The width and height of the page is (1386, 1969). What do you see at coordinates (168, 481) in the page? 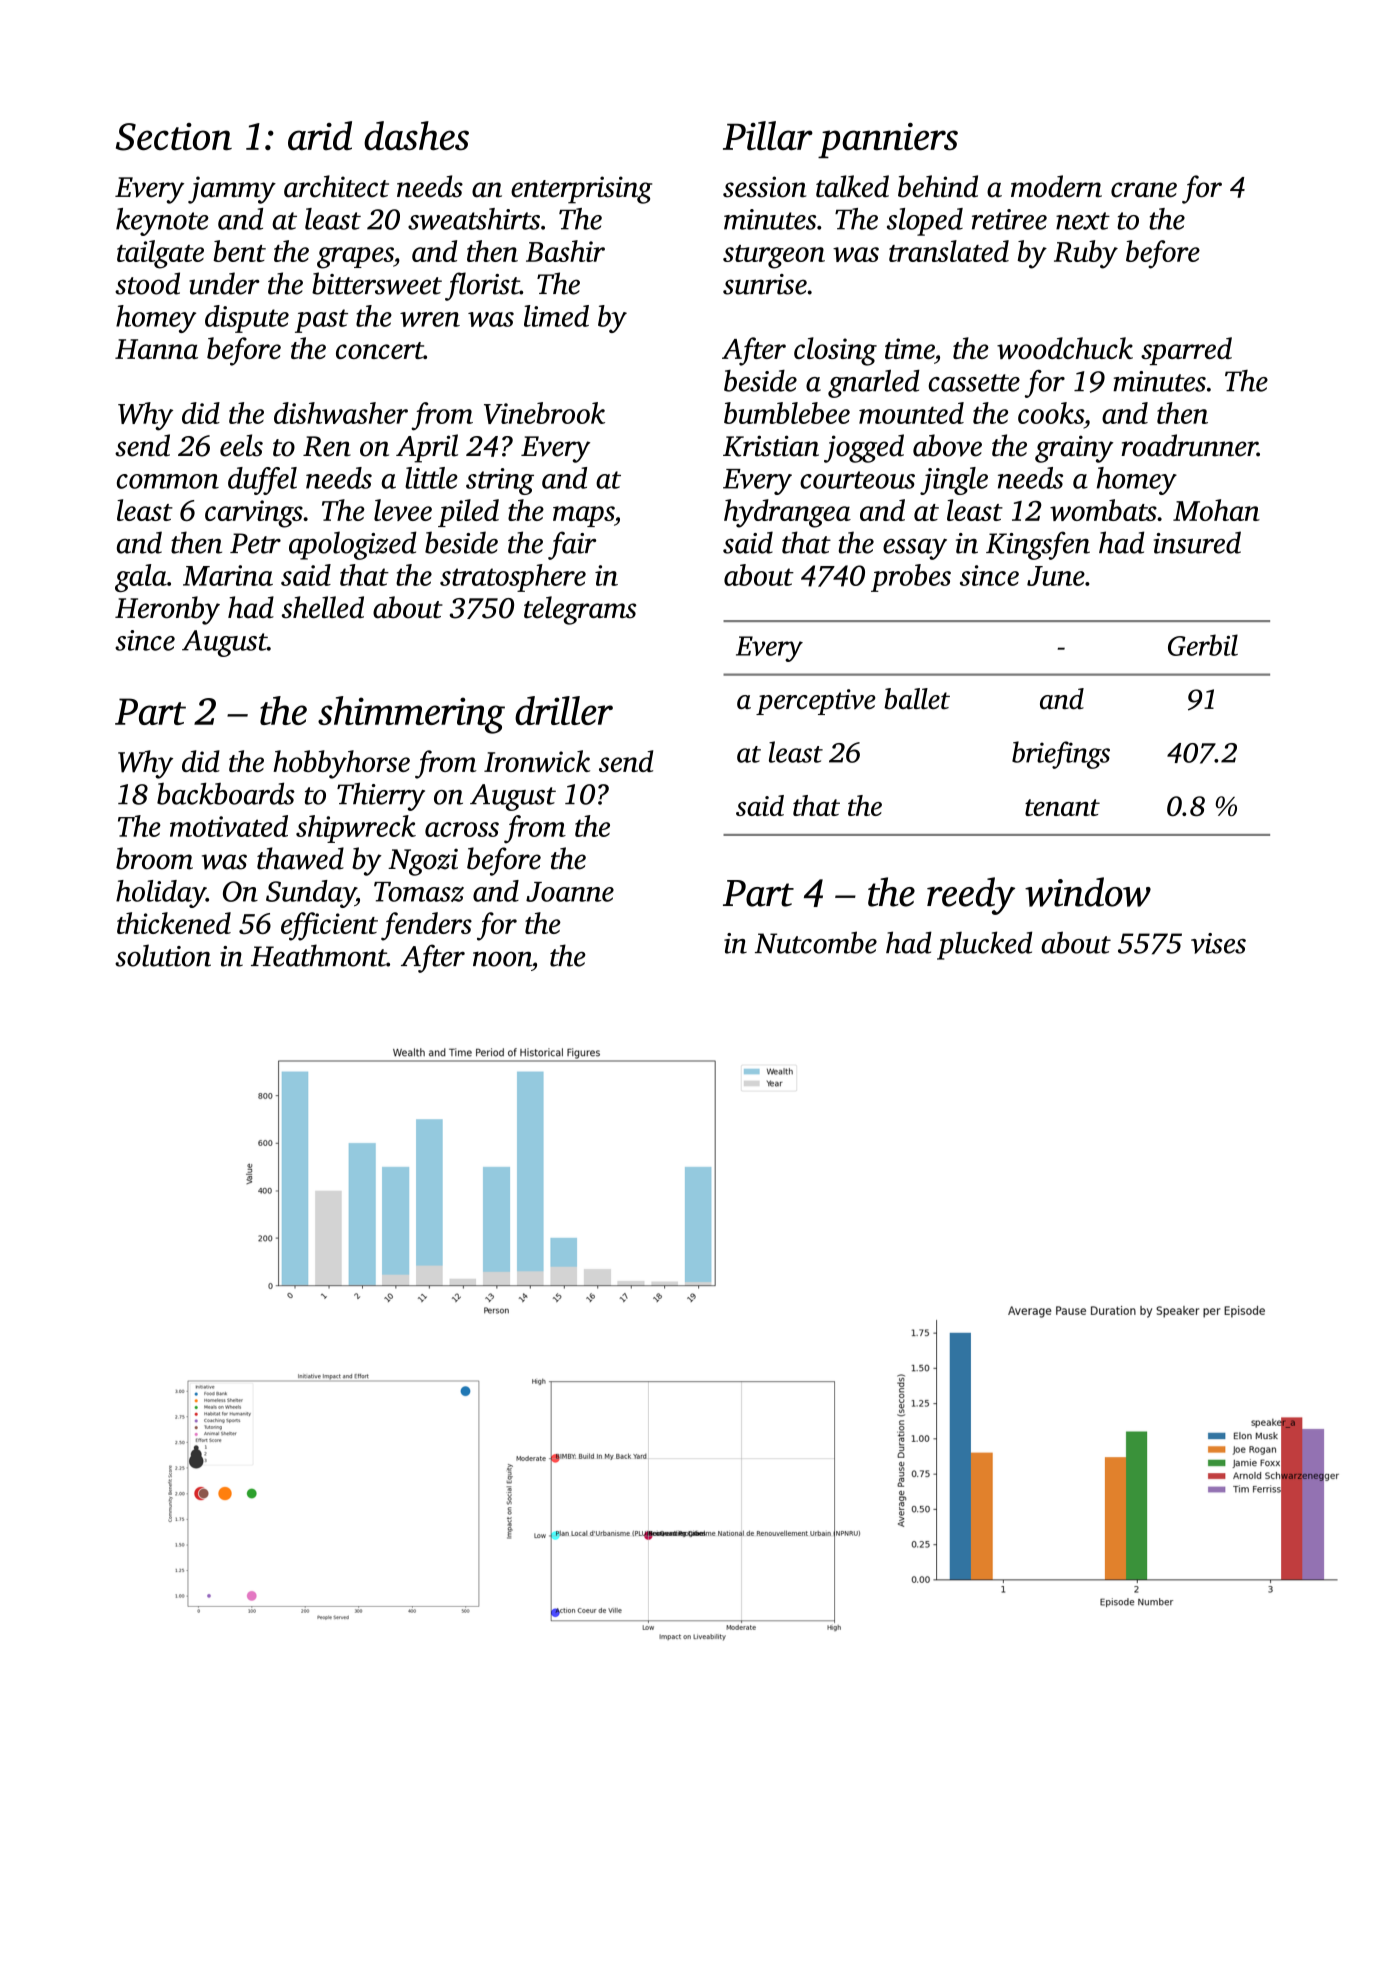
I see `common` at bounding box center [168, 481].
